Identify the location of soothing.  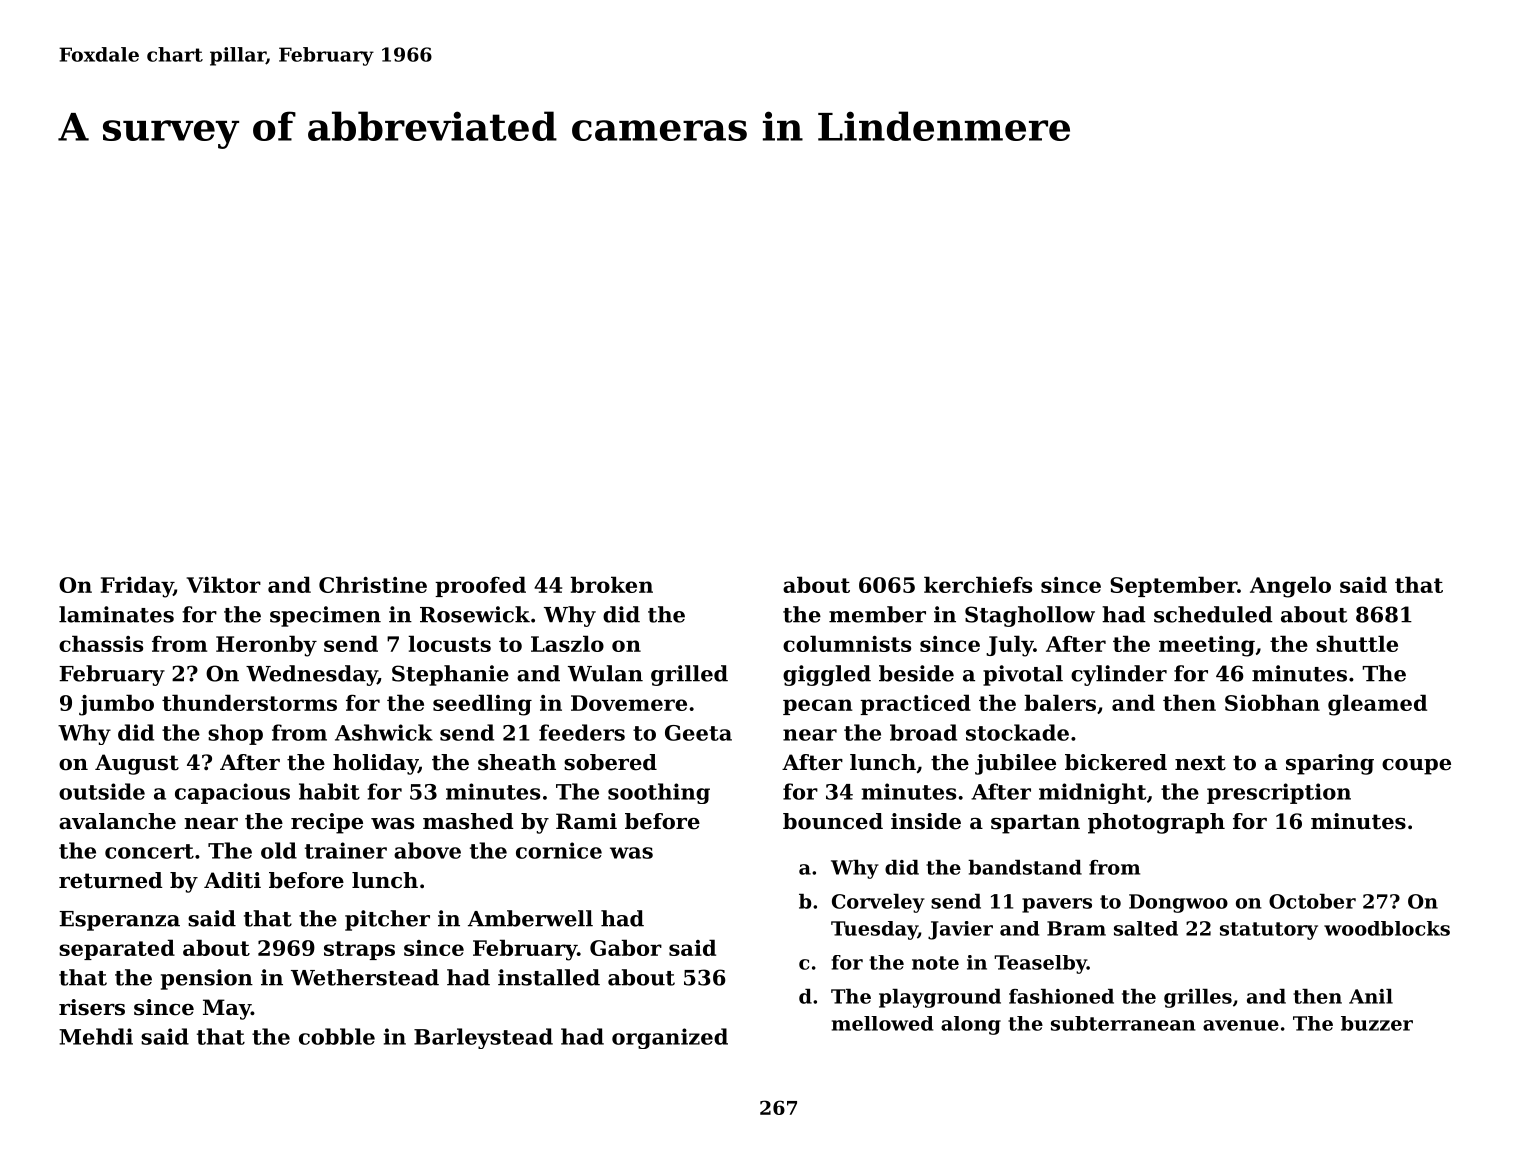
(659, 793).
